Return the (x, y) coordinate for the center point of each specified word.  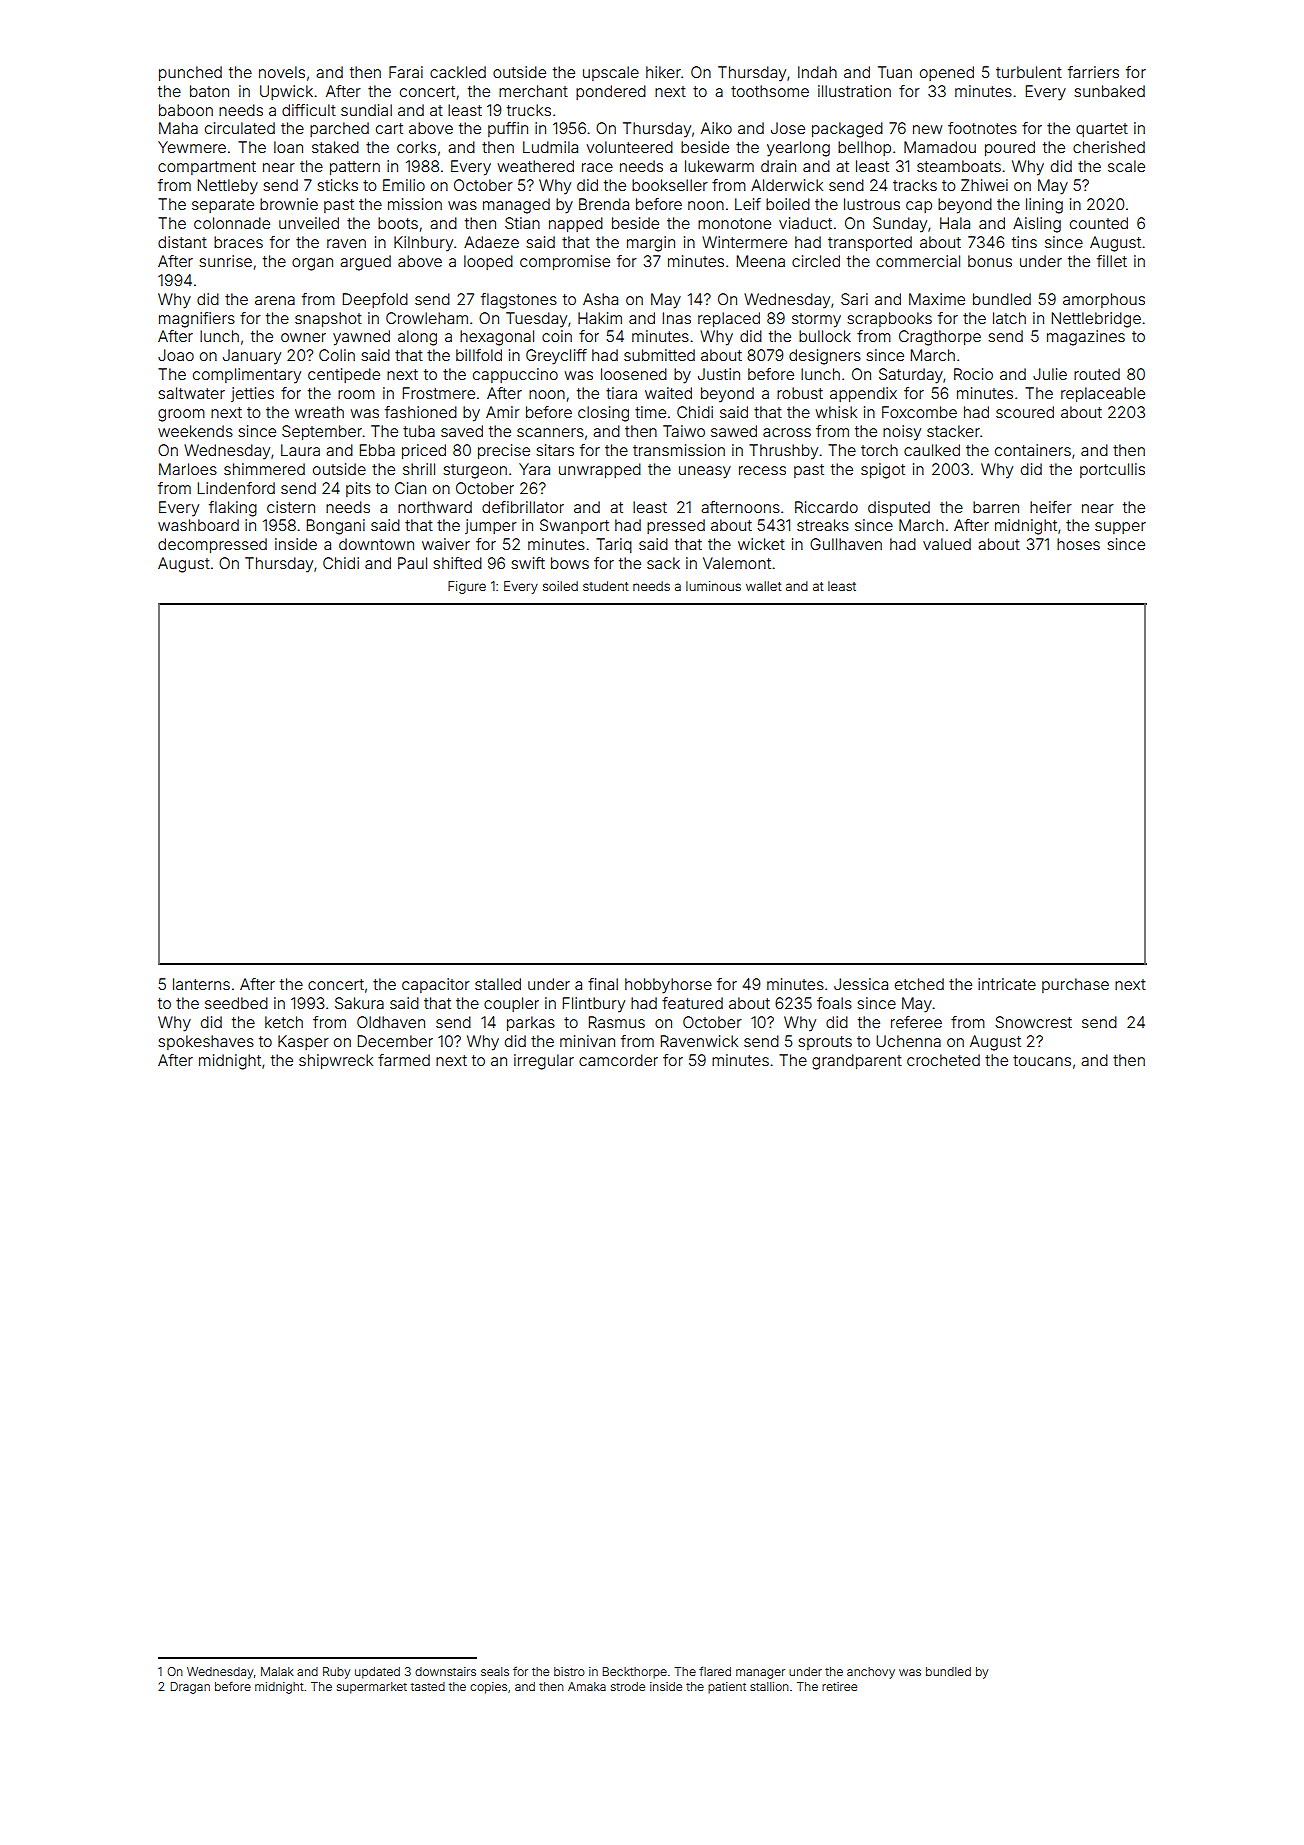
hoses (1078, 544)
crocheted (943, 1060)
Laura (300, 450)
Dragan (190, 1688)
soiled (560, 586)
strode (628, 1686)
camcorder (618, 1060)
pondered (611, 92)
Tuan (895, 72)
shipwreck (336, 1061)
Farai (406, 72)
